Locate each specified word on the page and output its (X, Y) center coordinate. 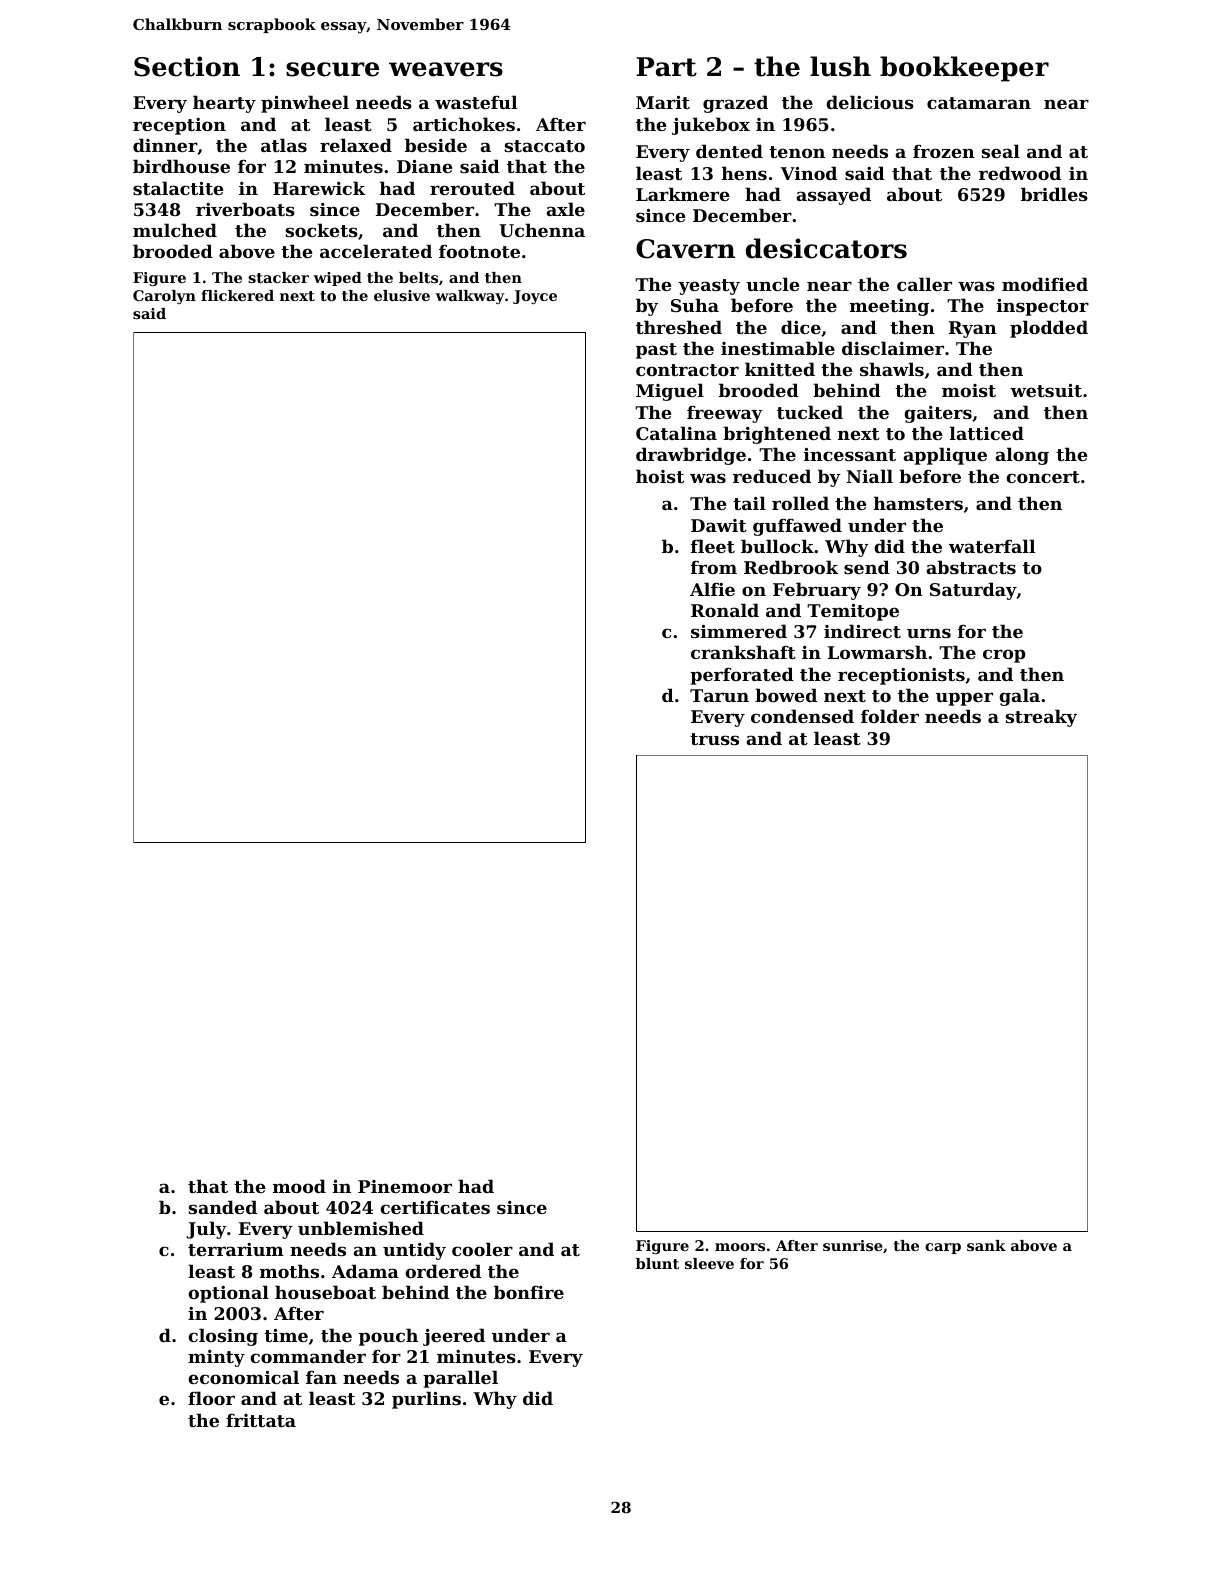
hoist (660, 476)
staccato (545, 146)
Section (187, 66)
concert (1043, 477)
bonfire (529, 1292)
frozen (944, 151)
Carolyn (164, 297)
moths (289, 1271)
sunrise (853, 1245)
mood (299, 1186)
